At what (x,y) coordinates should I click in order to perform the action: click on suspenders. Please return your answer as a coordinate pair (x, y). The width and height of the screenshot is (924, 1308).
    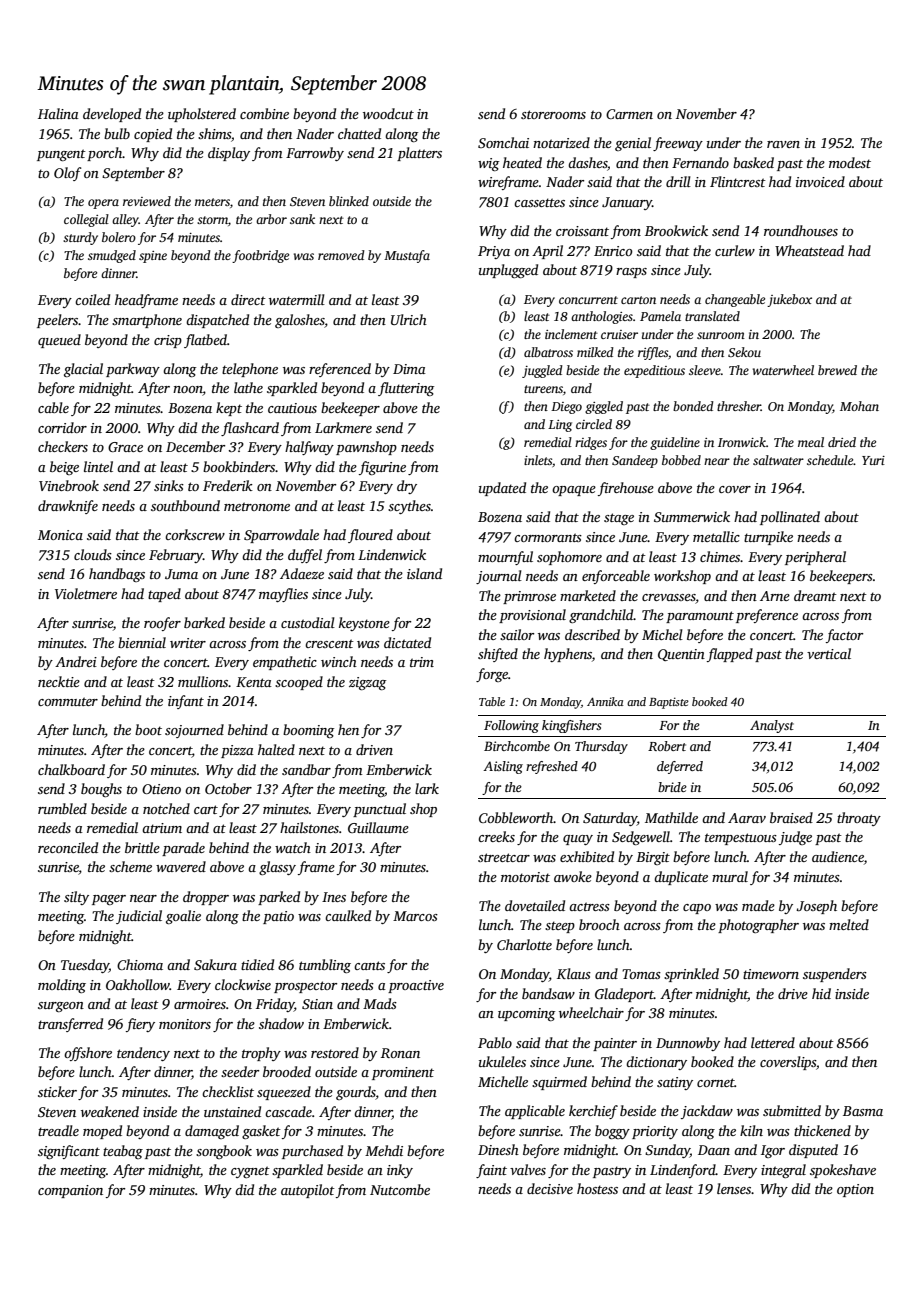
    Looking at the image, I should click on (835, 975).
